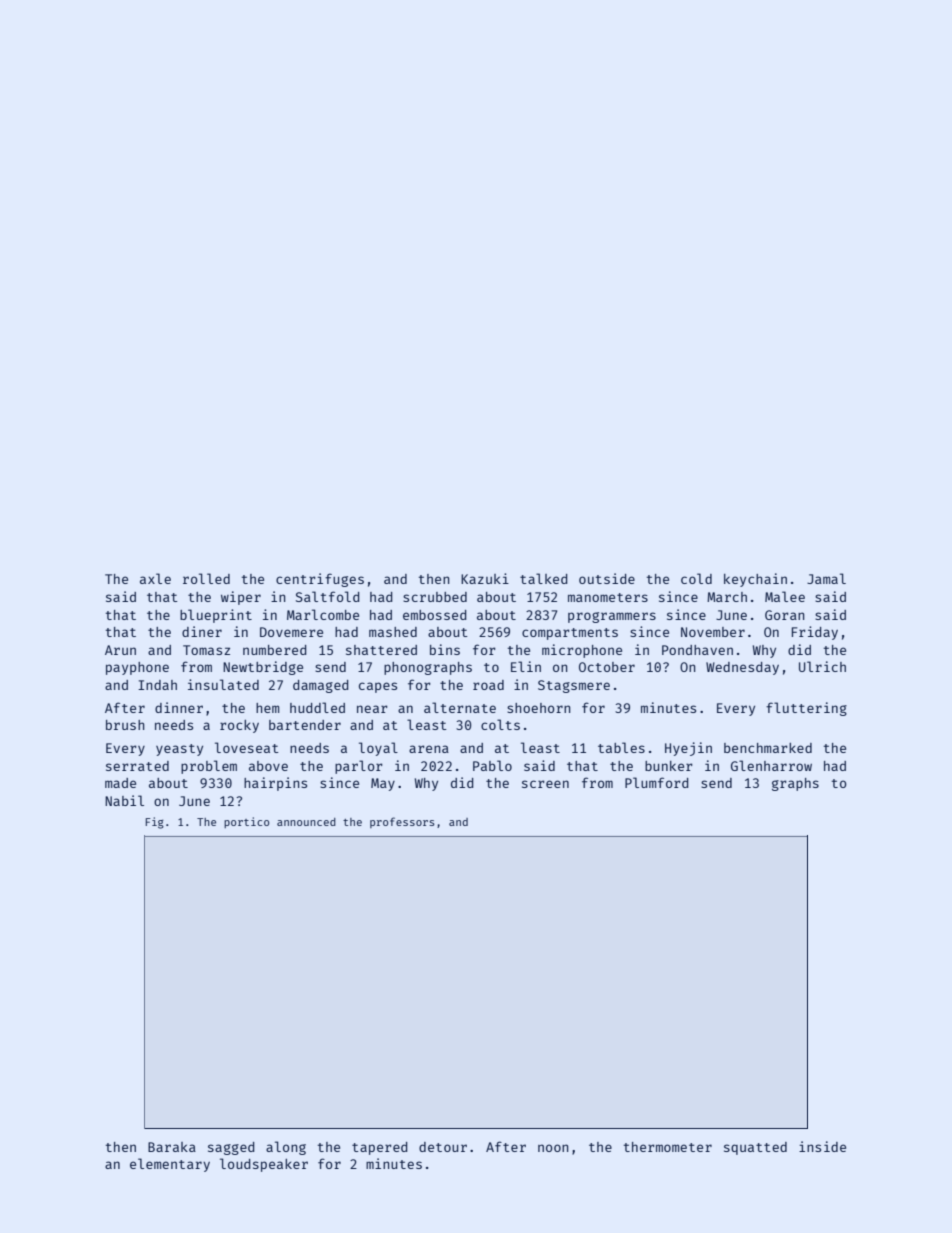 This screenshot has height=1233, width=952. What do you see at coordinates (771, 765) in the screenshot?
I see `Glenharrow` at bounding box center [771, 765].
